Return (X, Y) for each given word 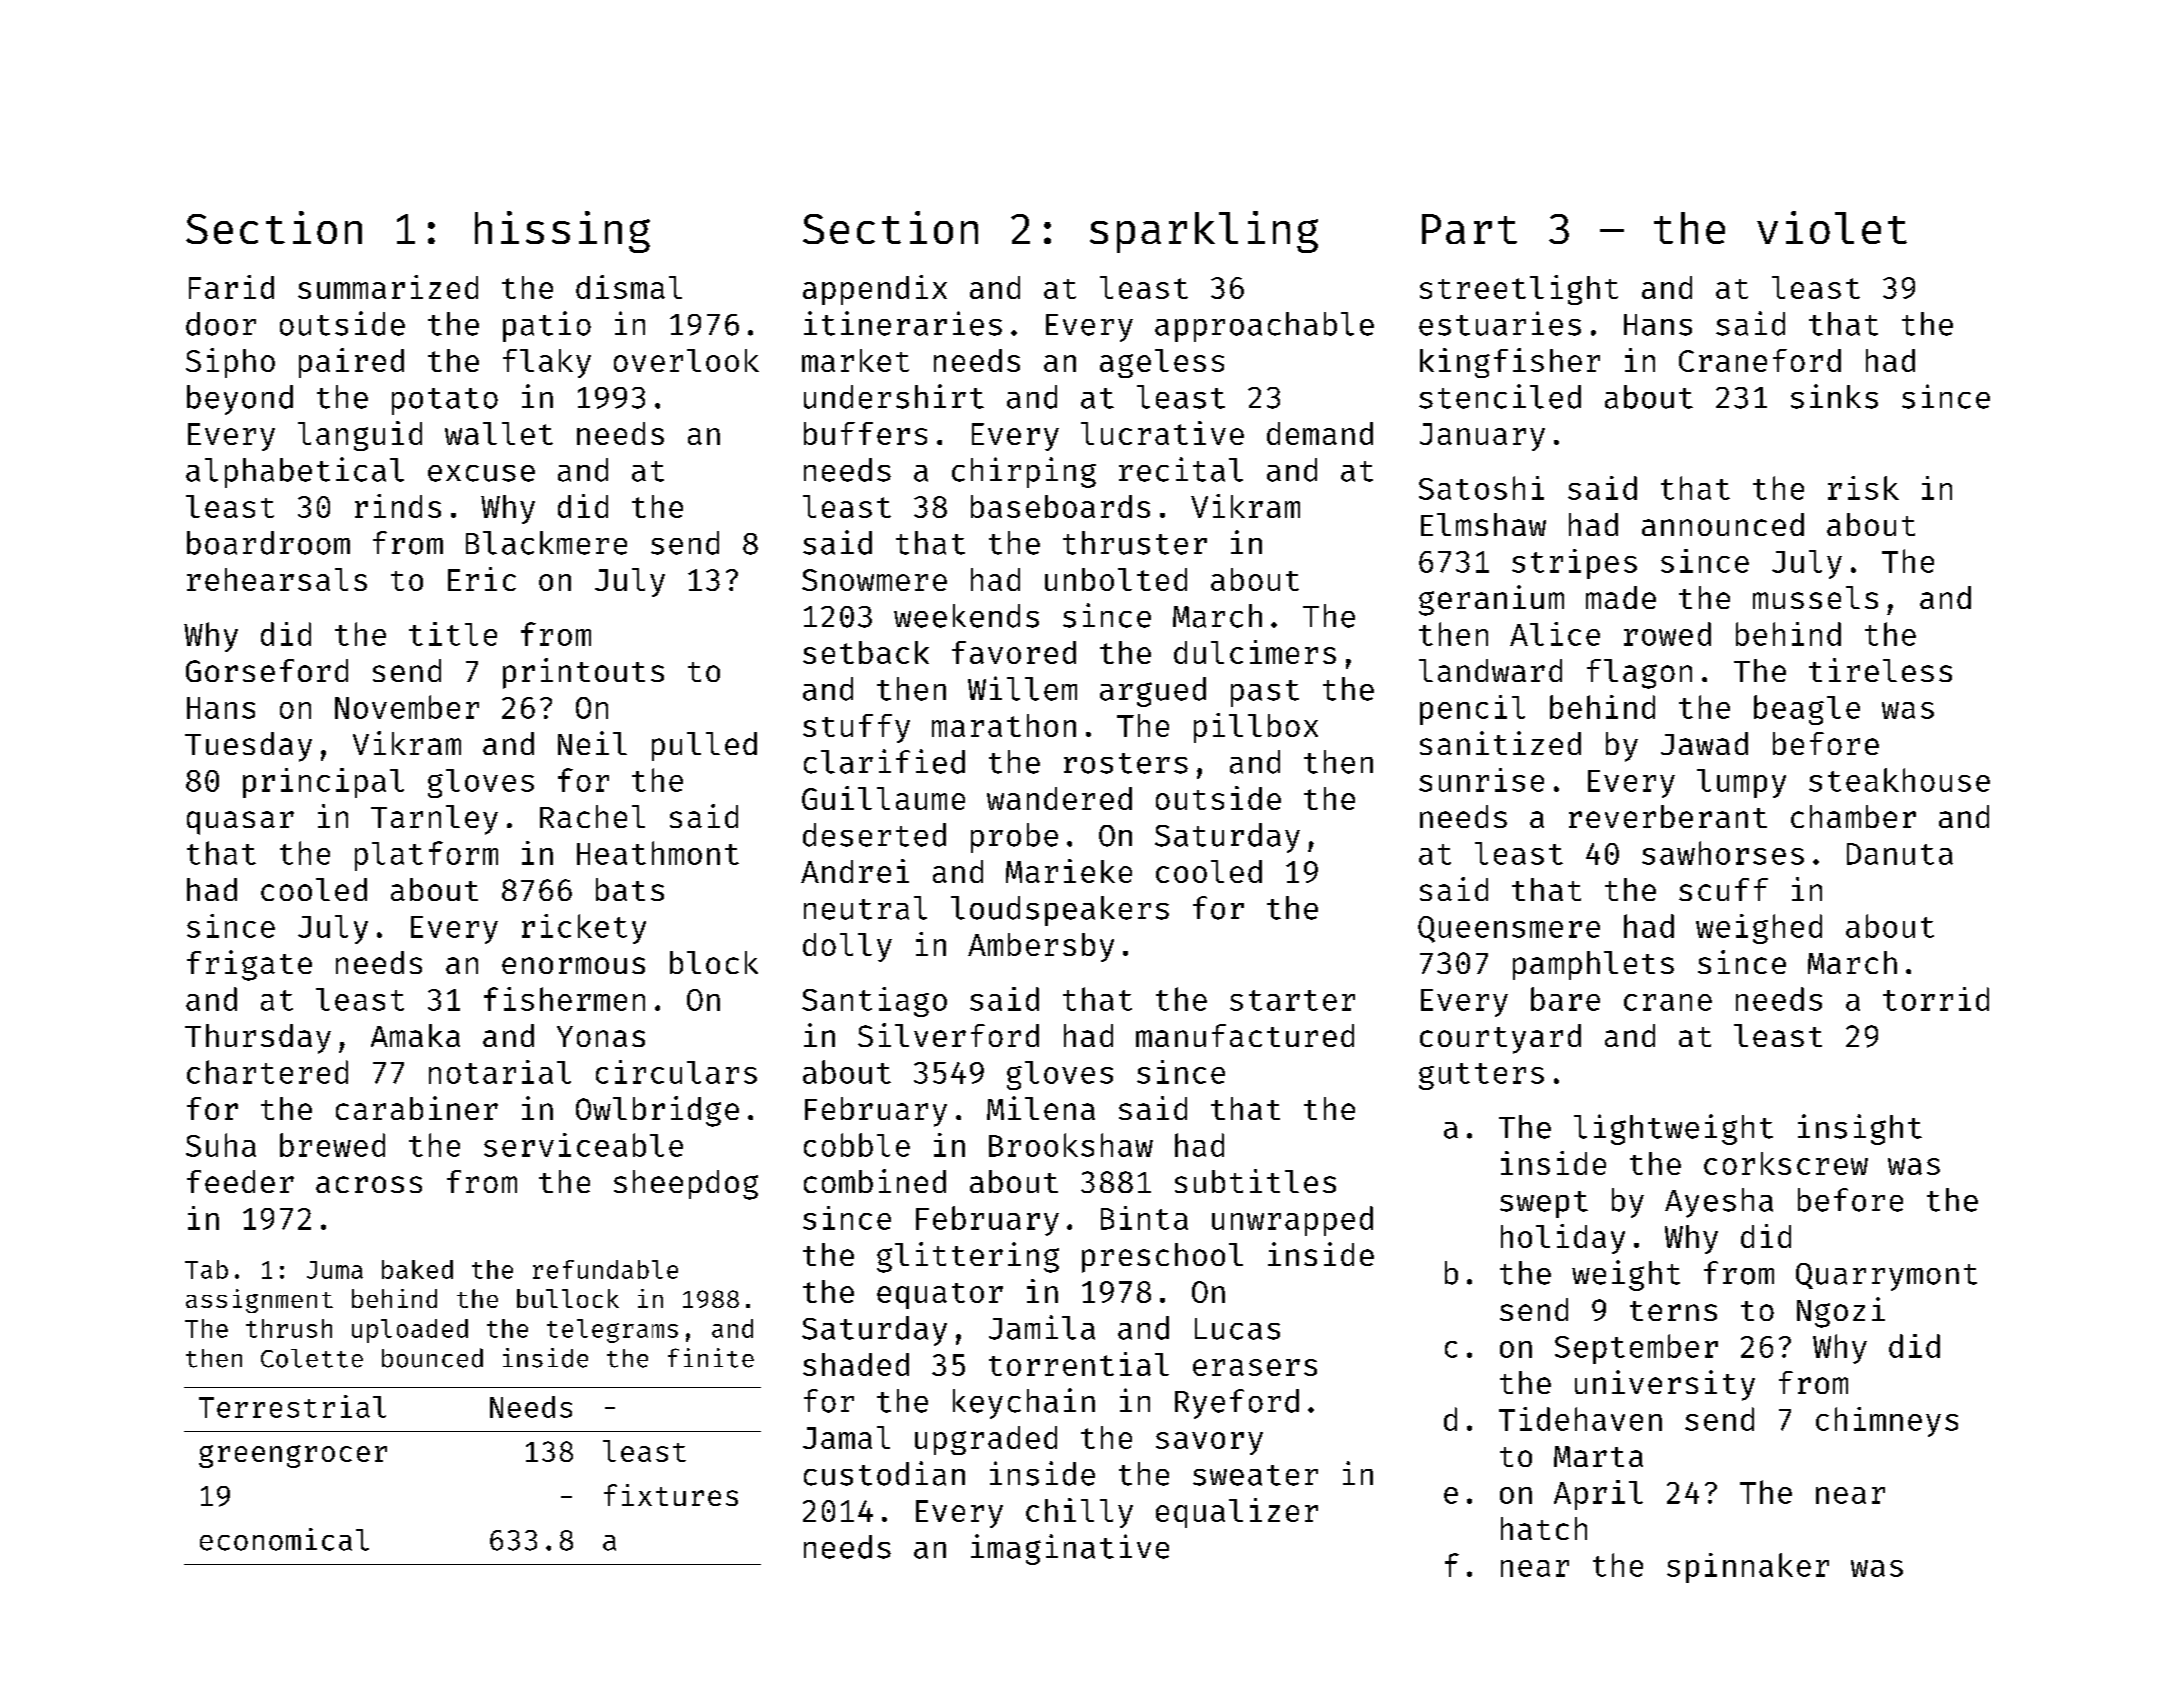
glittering (968, 1257)
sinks (1834, 396)
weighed (1759, 929)
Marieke (1069, 871)
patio (547, 326)
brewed (332, 1145)
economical (284, 1539)
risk (1863, 488)
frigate (249, 965)
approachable (1264, 327)
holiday (1563, 1239)
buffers (865, 433)
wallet (499, 433)
